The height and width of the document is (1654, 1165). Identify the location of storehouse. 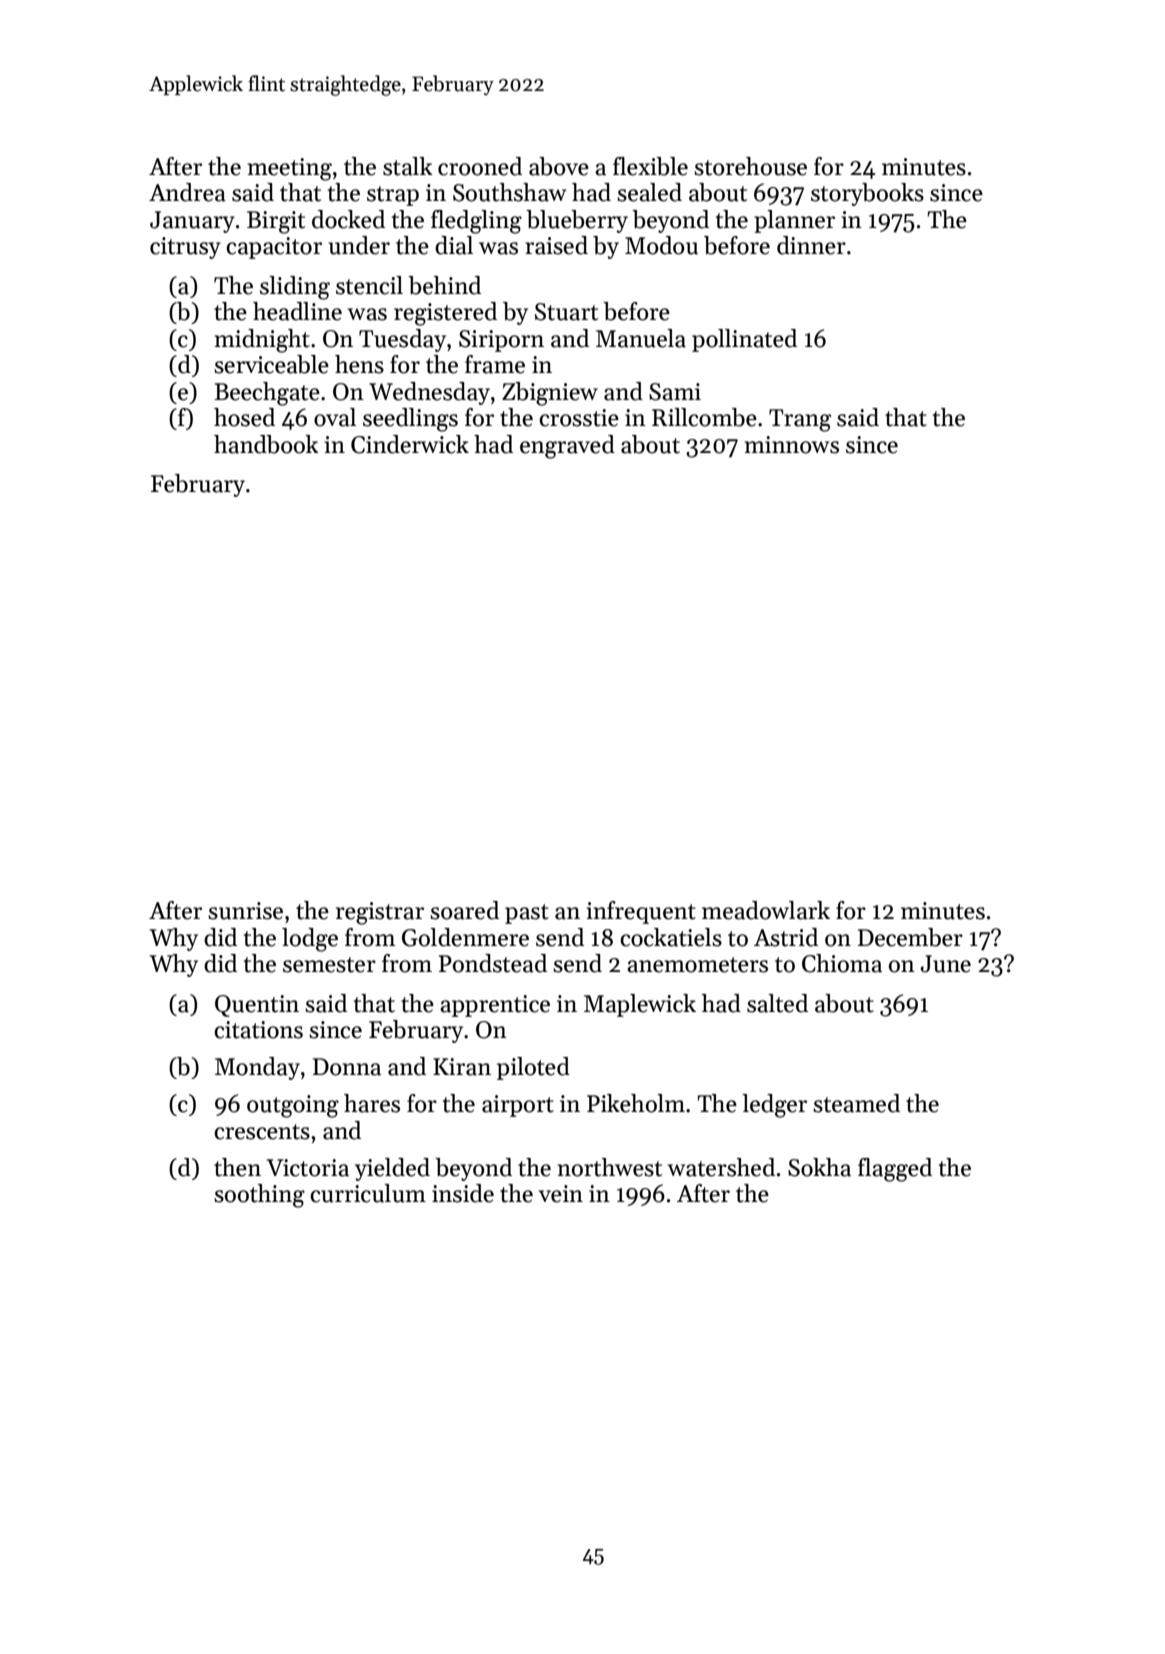
(750, 166).
